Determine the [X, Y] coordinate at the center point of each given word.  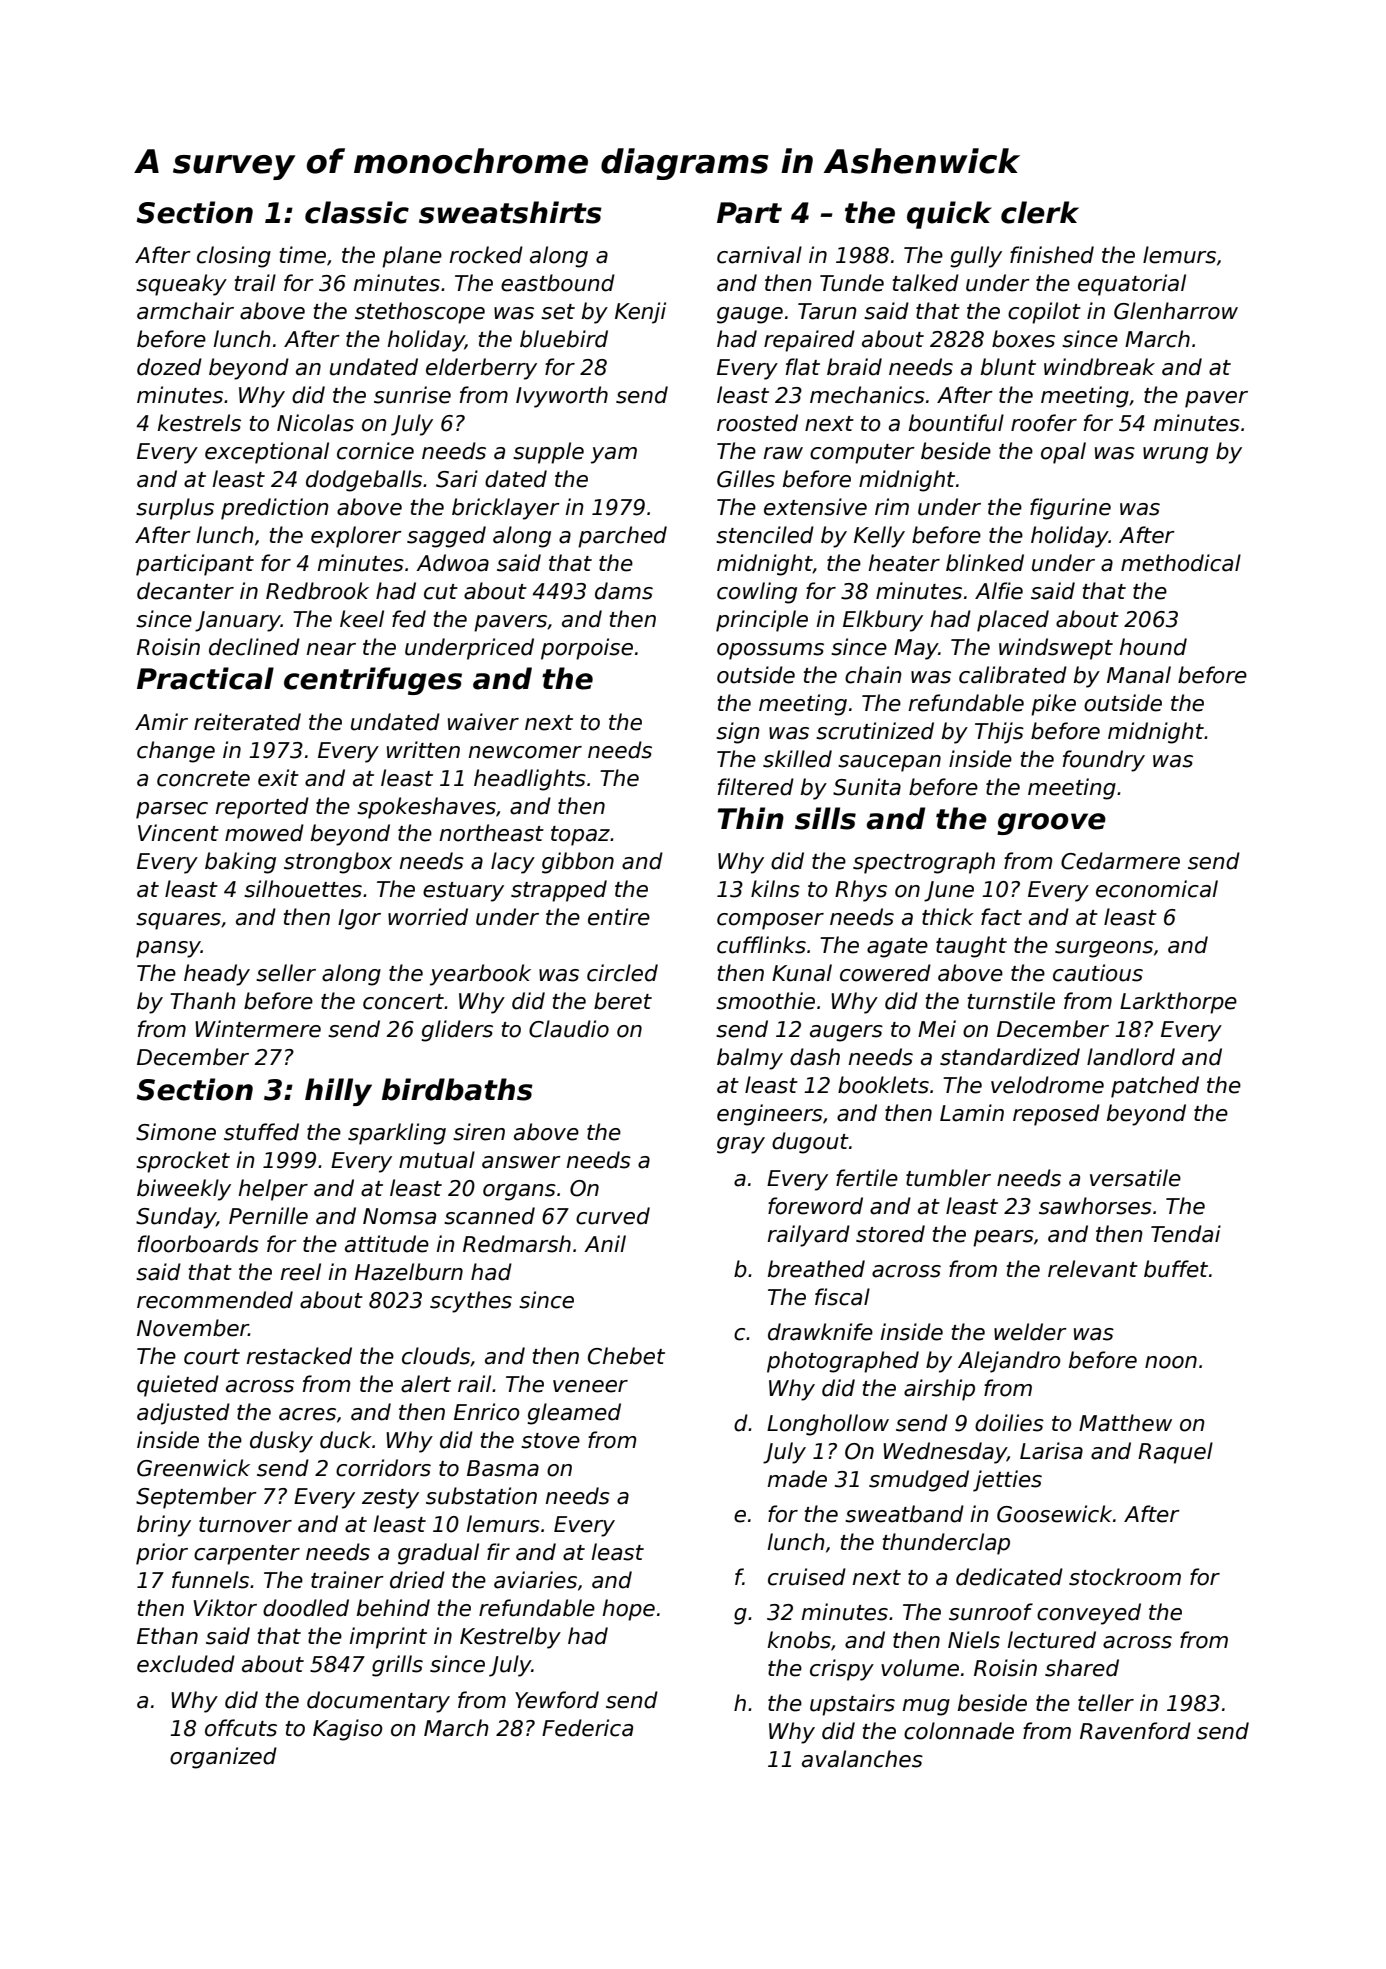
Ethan [167, 1636]
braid [854, 367]
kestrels [199, 423]
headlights [530, 780]
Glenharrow [1176, 311]
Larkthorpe [1178, 1003]
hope [628, 1610]
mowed [264, 833]
